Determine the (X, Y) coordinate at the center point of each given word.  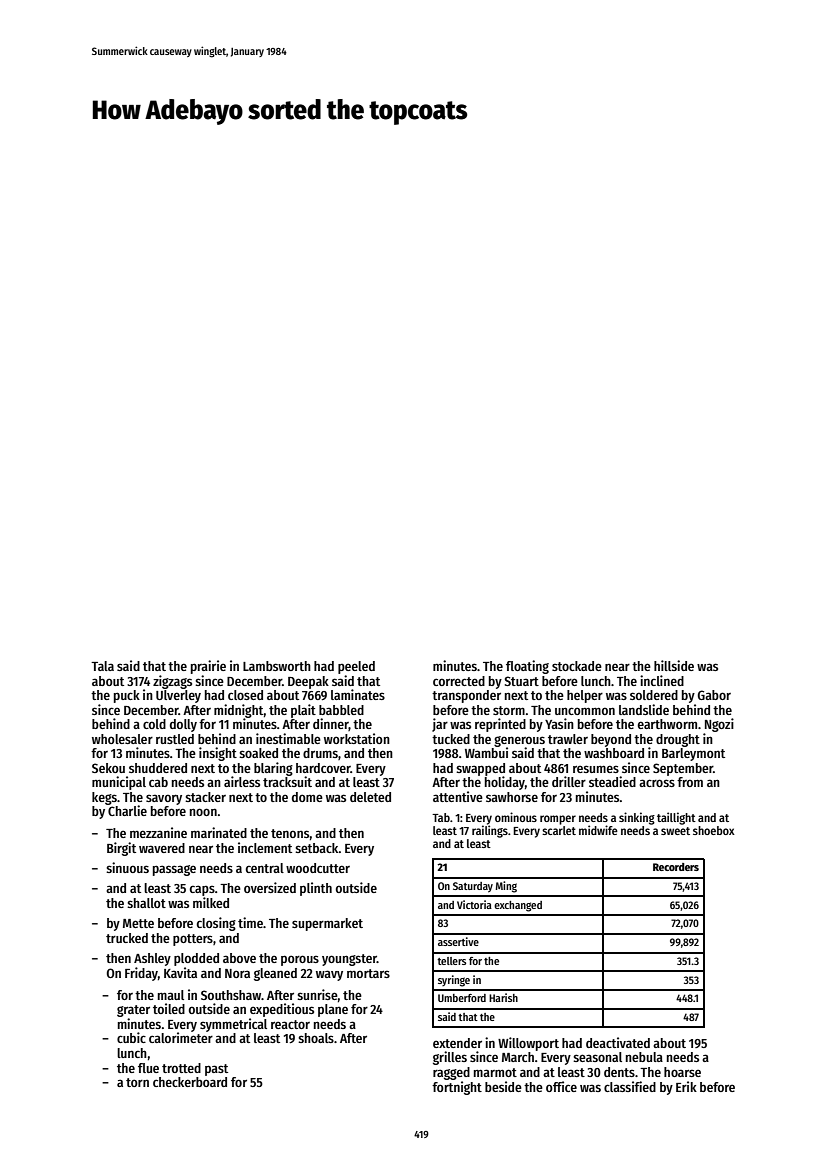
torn (137, 1082)
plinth (316, 889)
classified (630, 1086)
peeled (356, 667)
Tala (102, 666)
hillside (674, 665)
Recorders (676, 867)
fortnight (457, 1088)
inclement (265, 847)
